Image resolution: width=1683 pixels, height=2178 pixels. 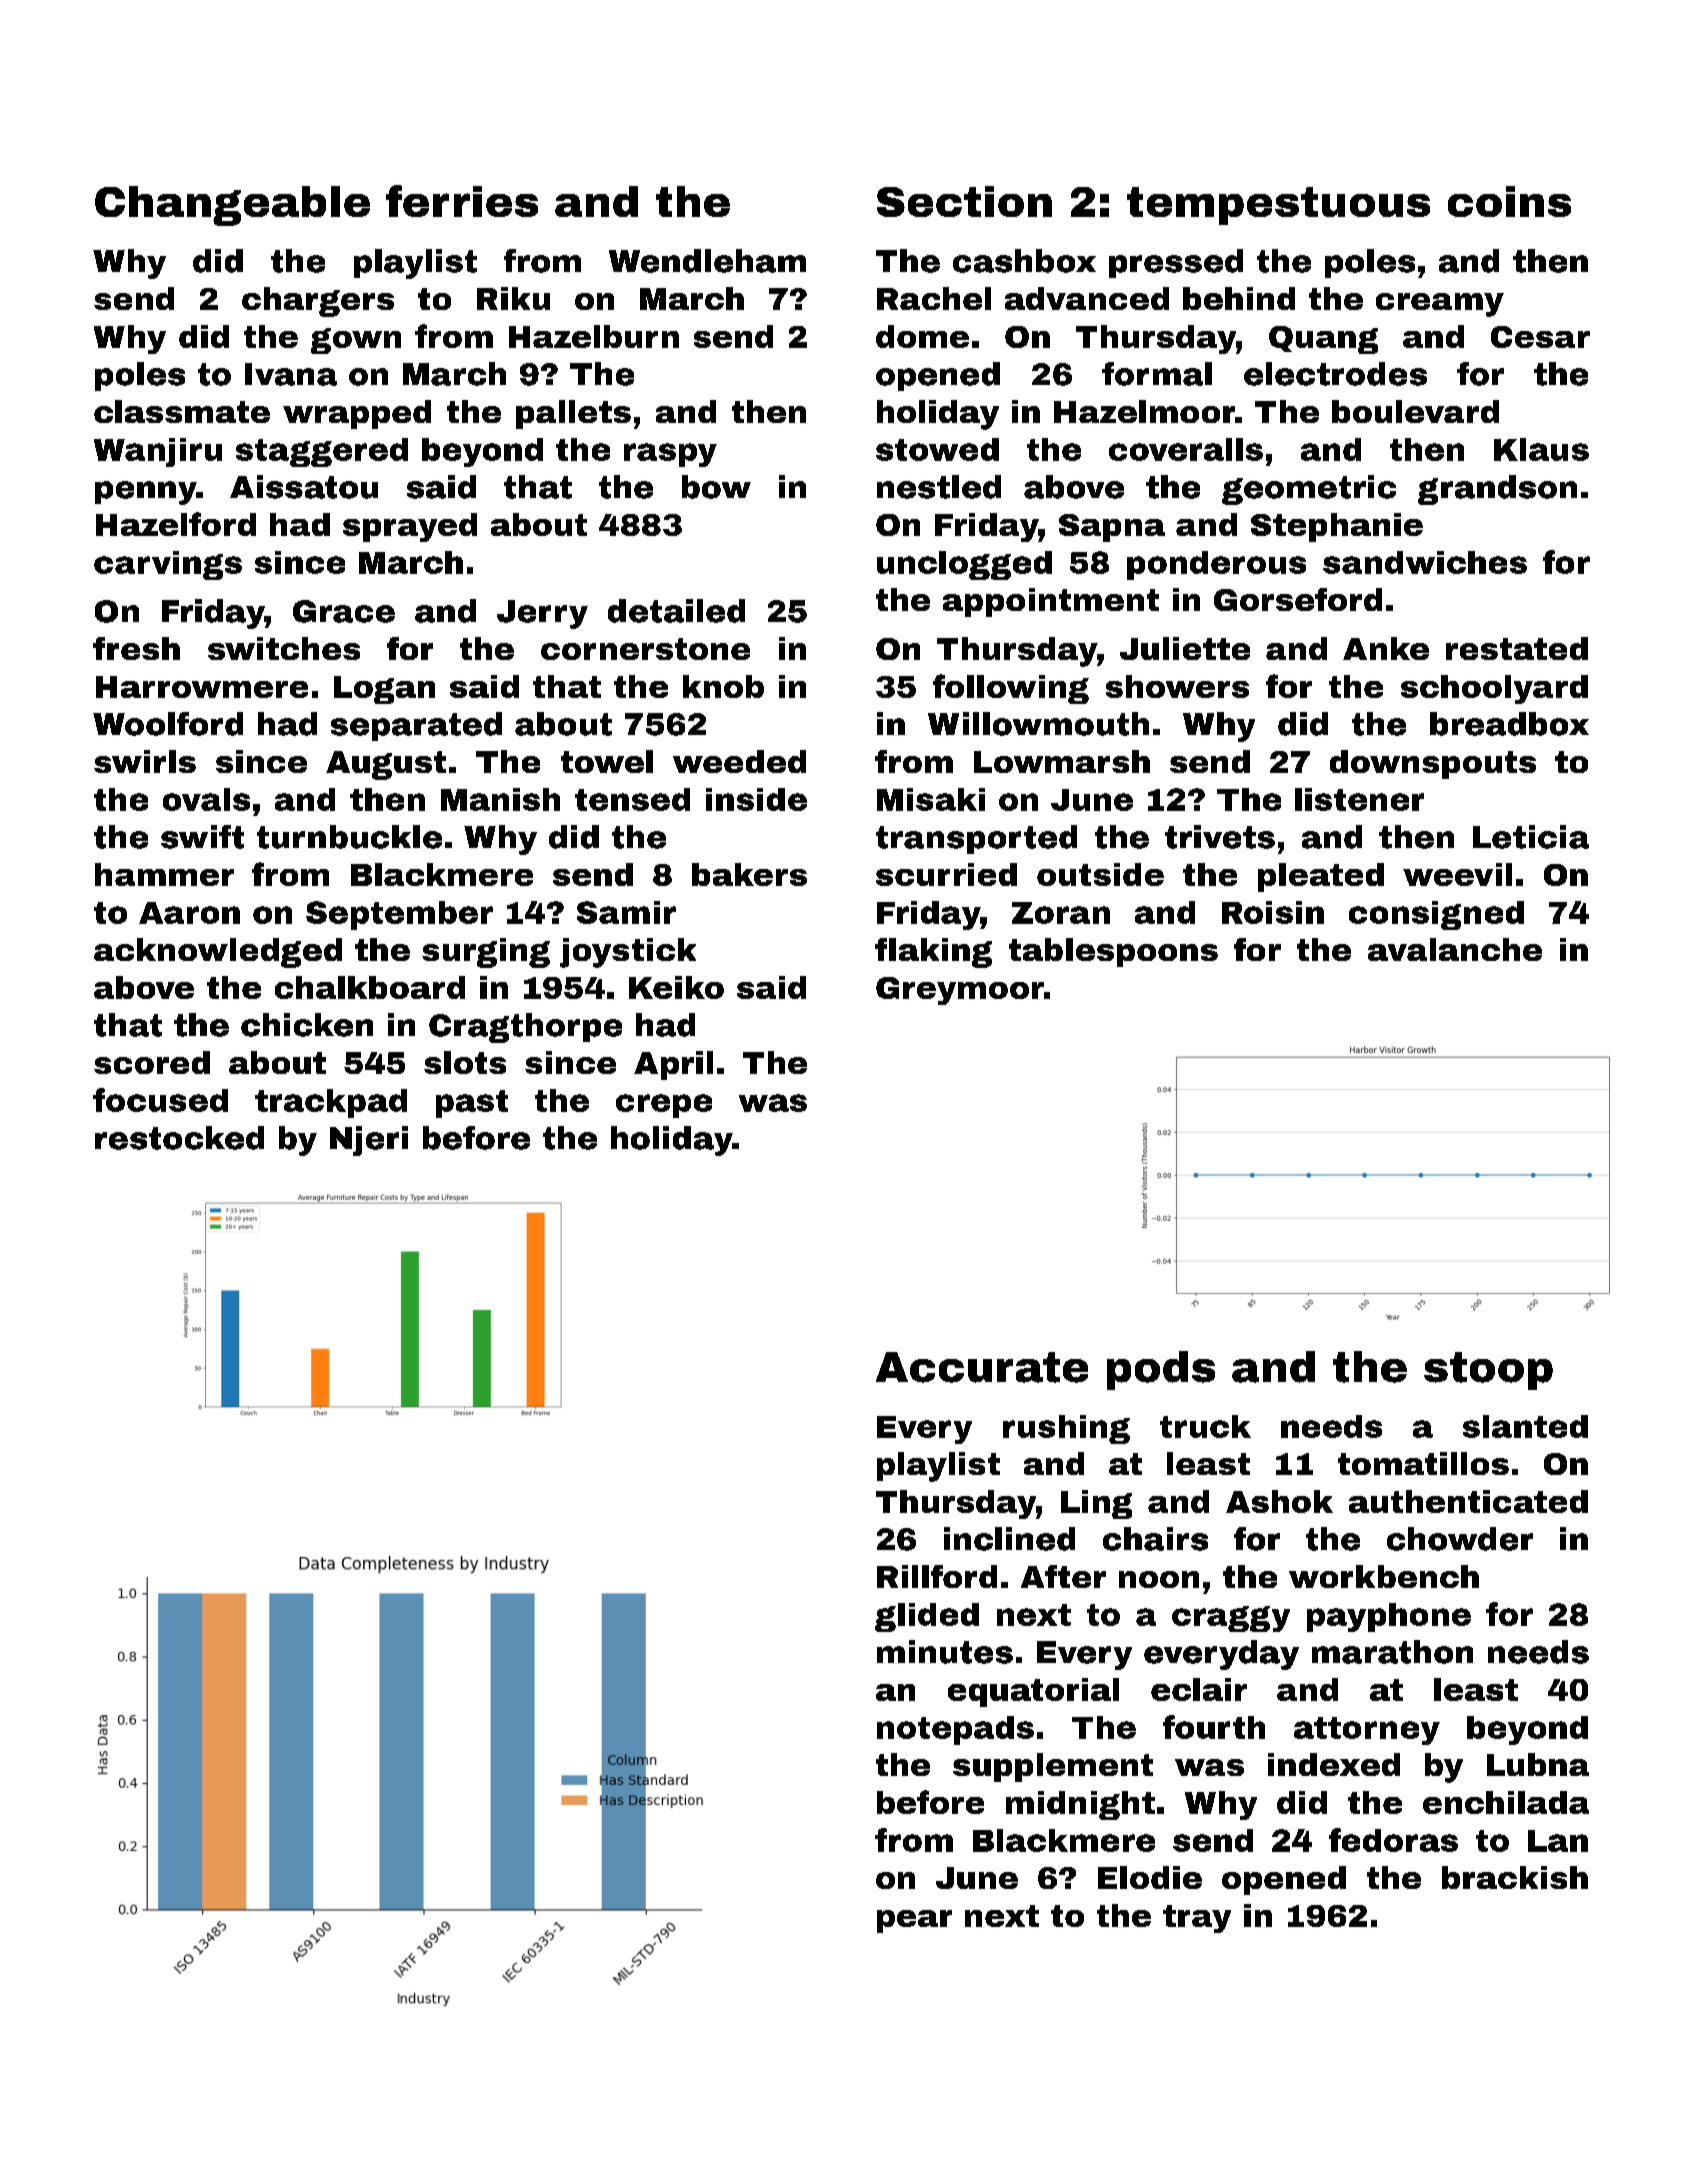 What do you see at coordinates (955, 1730) in the document?
I see `notepads` at bounding box center [955, 1730].
